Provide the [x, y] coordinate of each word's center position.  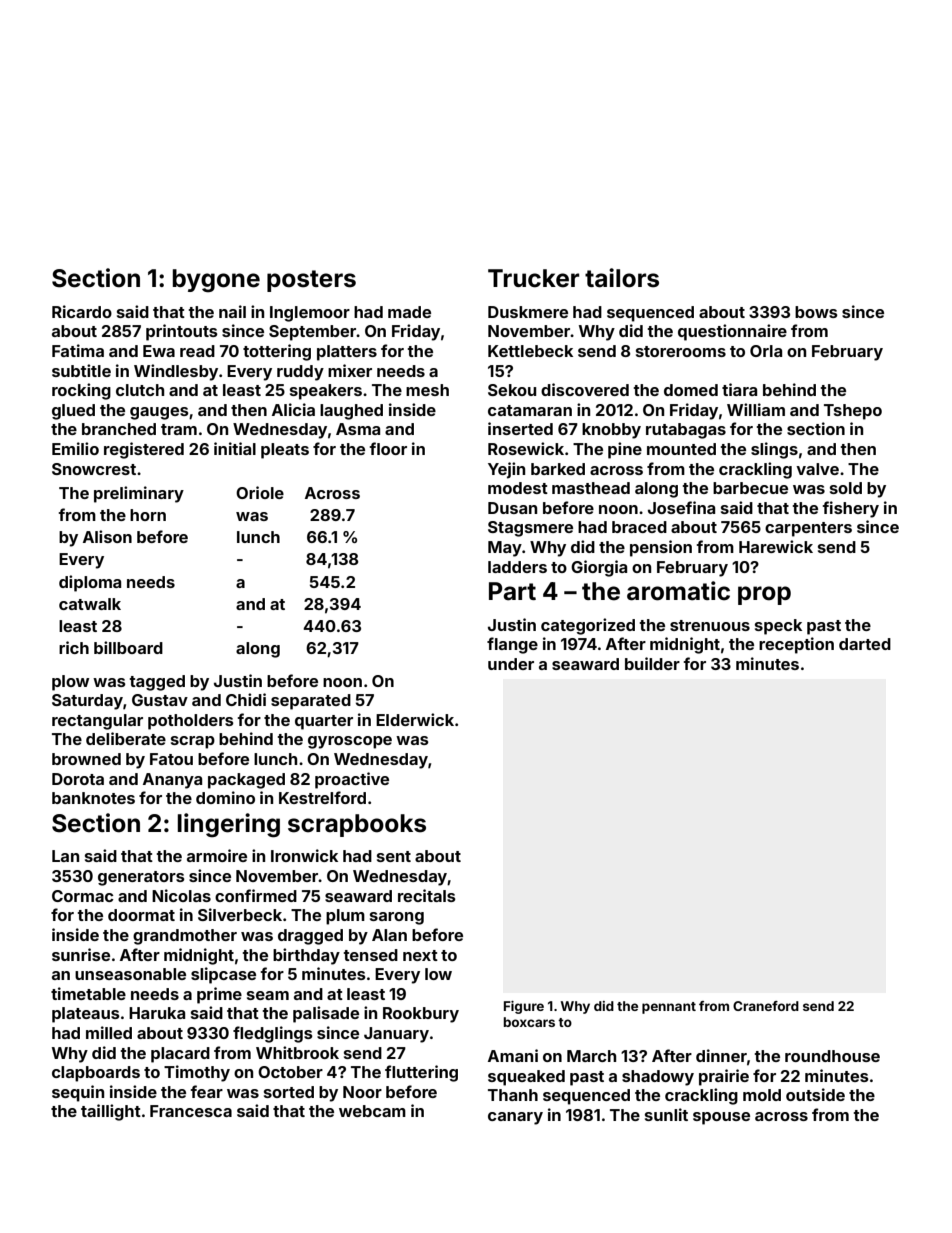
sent [394, 856]
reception [796, 645]
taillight [111, 1112]
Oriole [260, 492]
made [409, 312]
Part [512, 591]
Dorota [78, 779]
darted [865, 644]
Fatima [78, 350]
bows [816, 312]
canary [515, 1118]
